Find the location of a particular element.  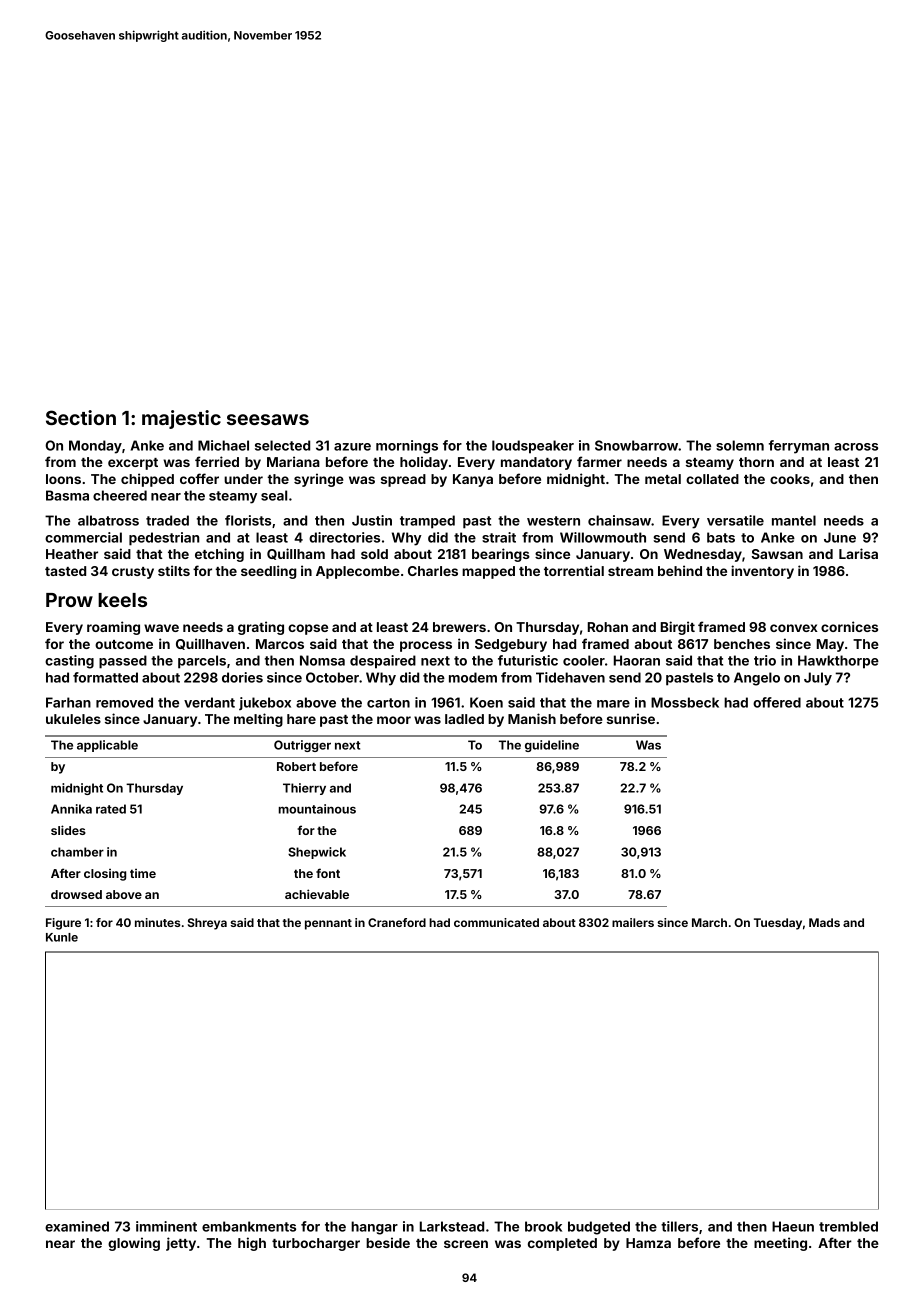

mailers is located at coordinates (633, 922).
